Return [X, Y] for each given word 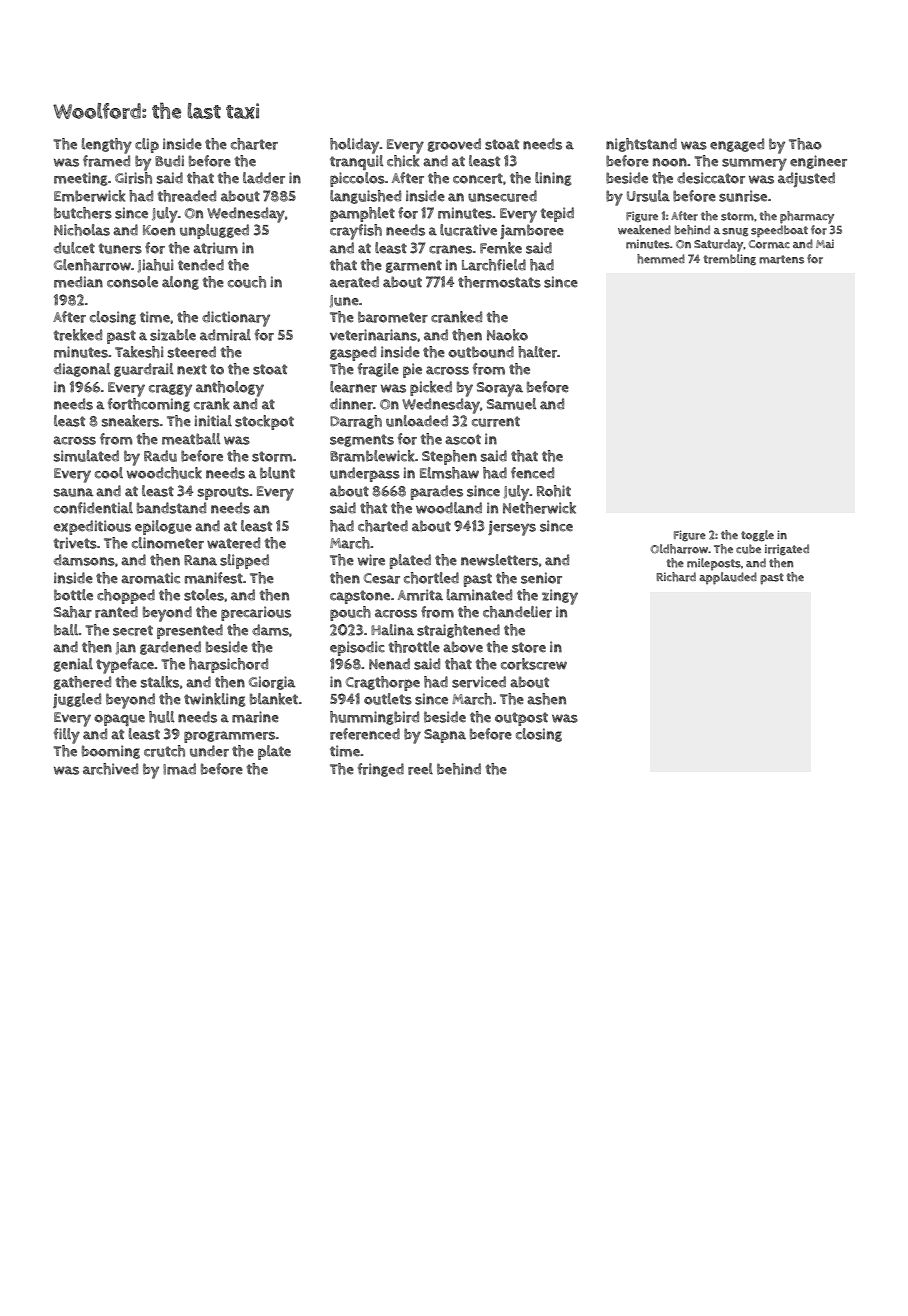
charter [254, 144]
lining [553, 179]
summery [754, 164]
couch [247, 282]
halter [537, 352]
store [529, 647]
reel [420, 769]
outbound [481, 352]
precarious [256, 613]
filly [67, 736]
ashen [546, 699]
